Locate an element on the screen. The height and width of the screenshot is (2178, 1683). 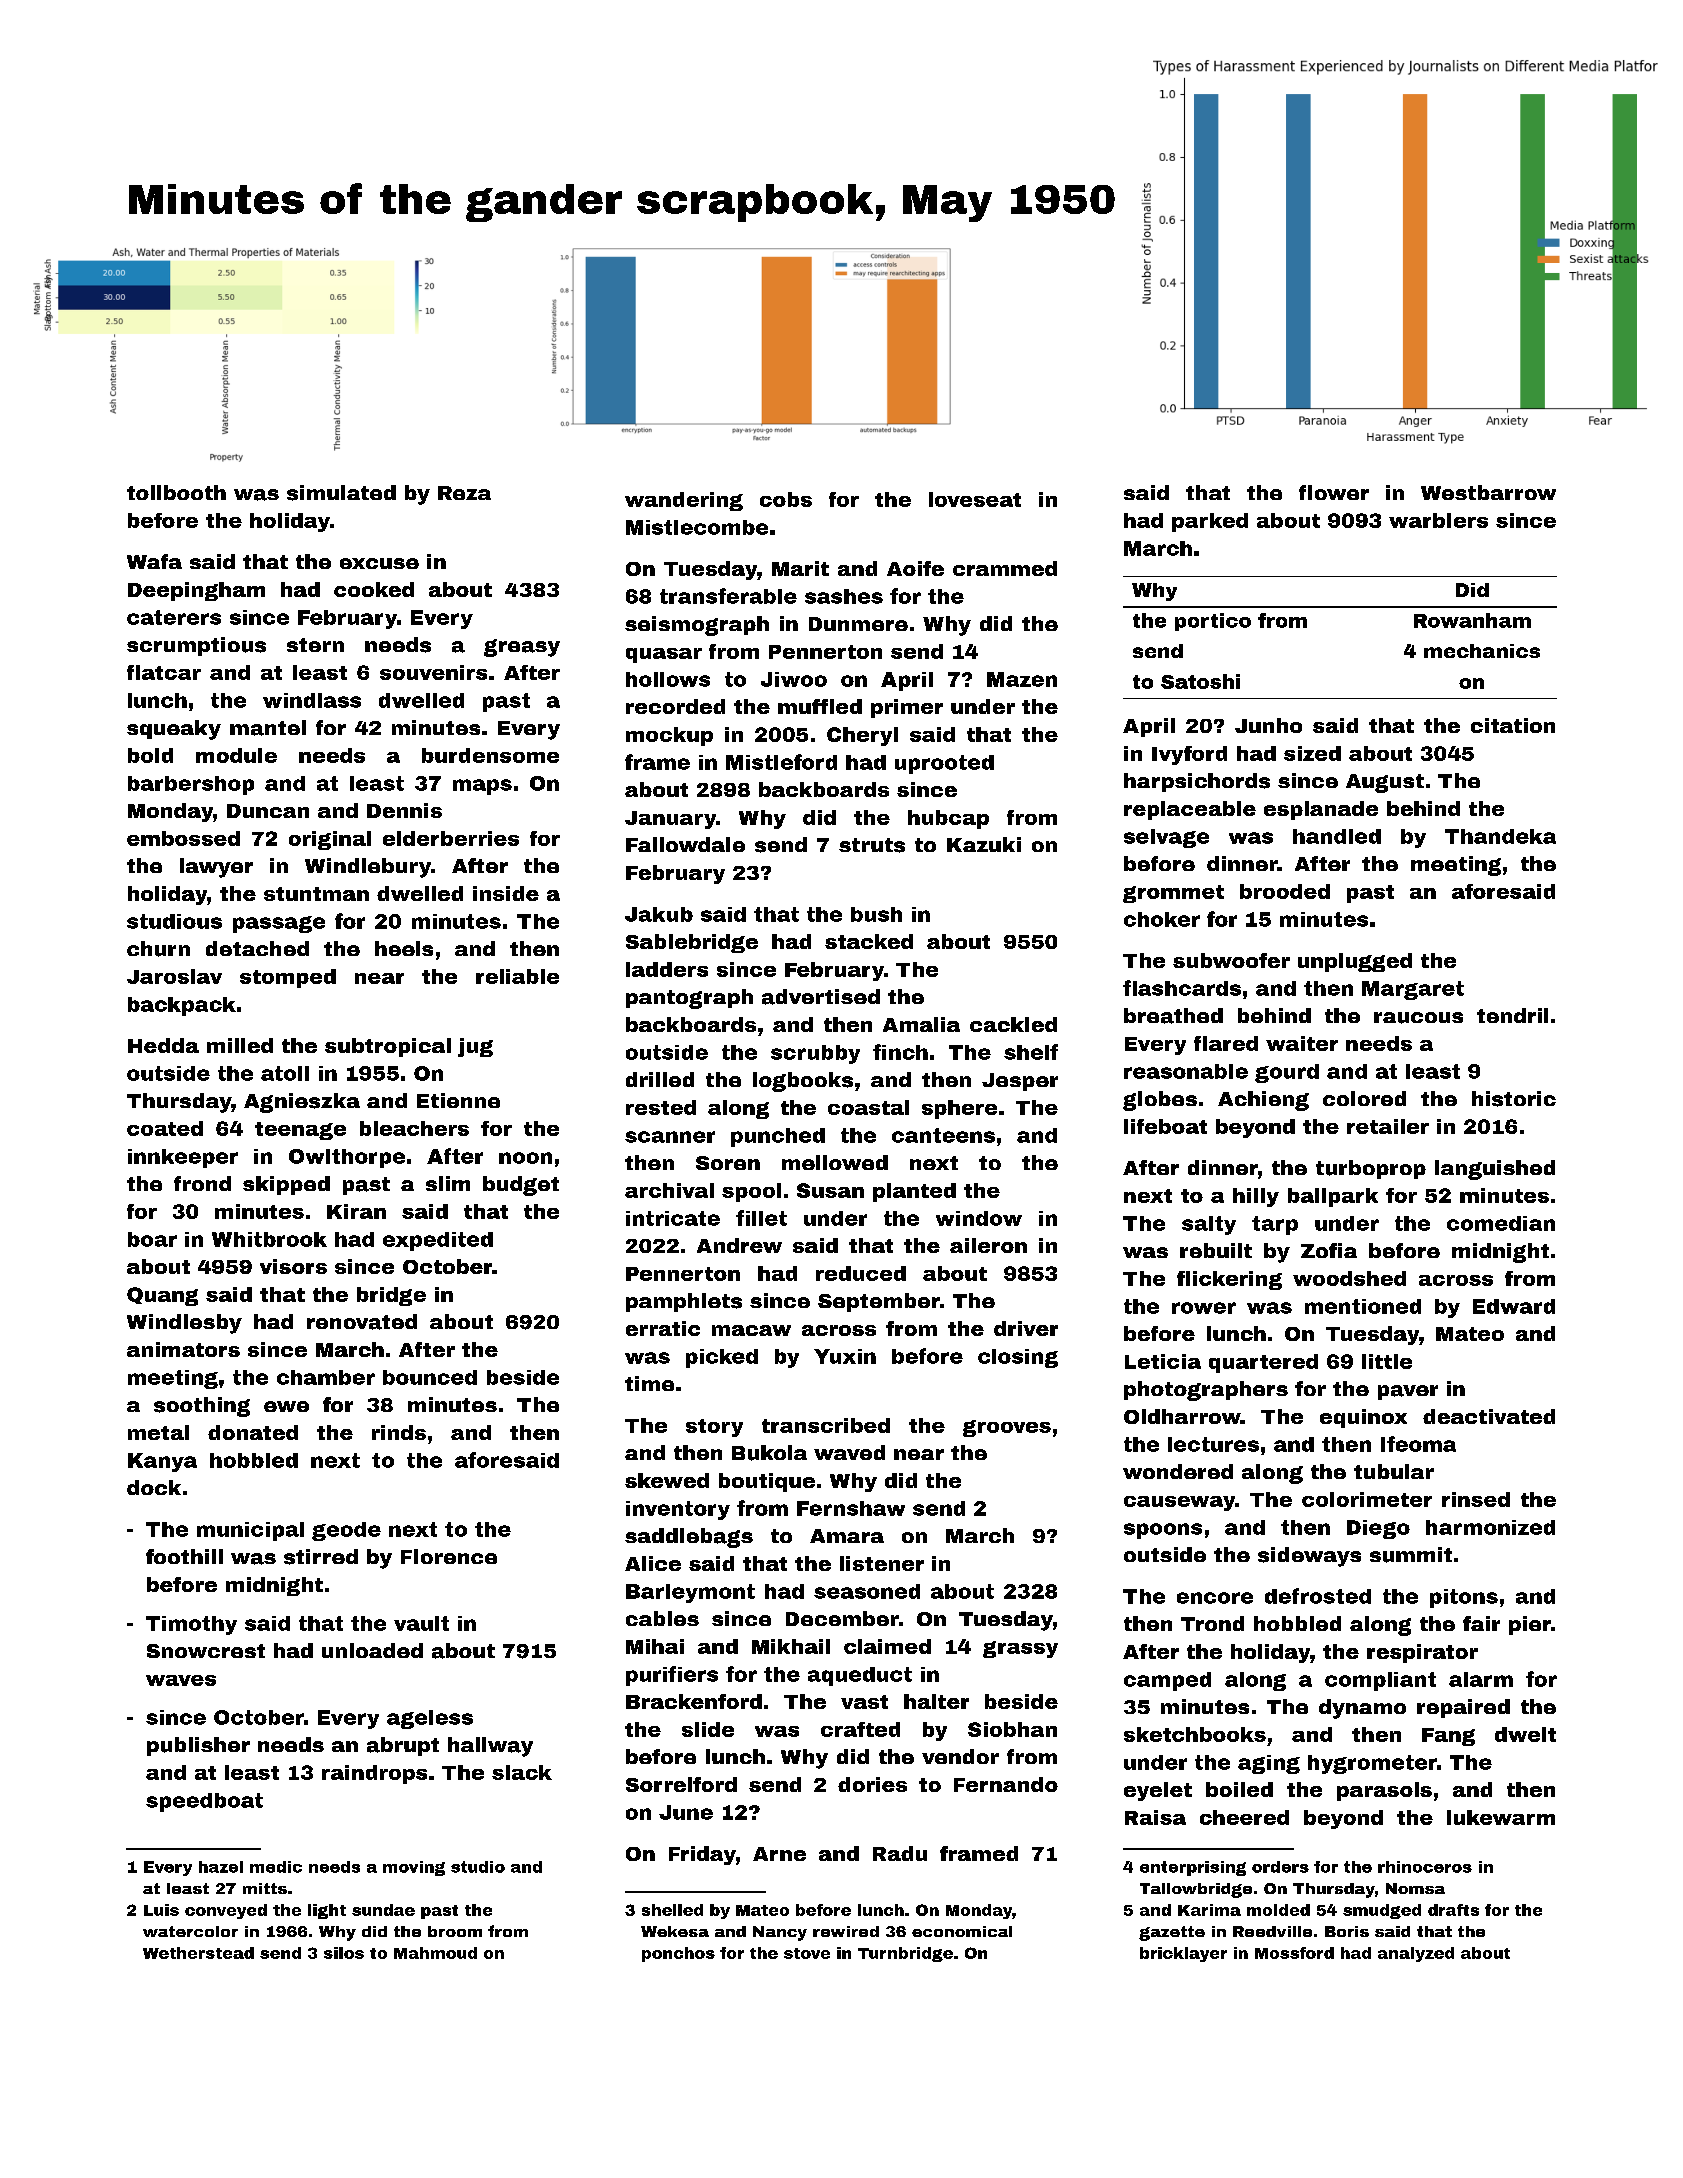
analyzed is located at coordinates (1416, 1954).
